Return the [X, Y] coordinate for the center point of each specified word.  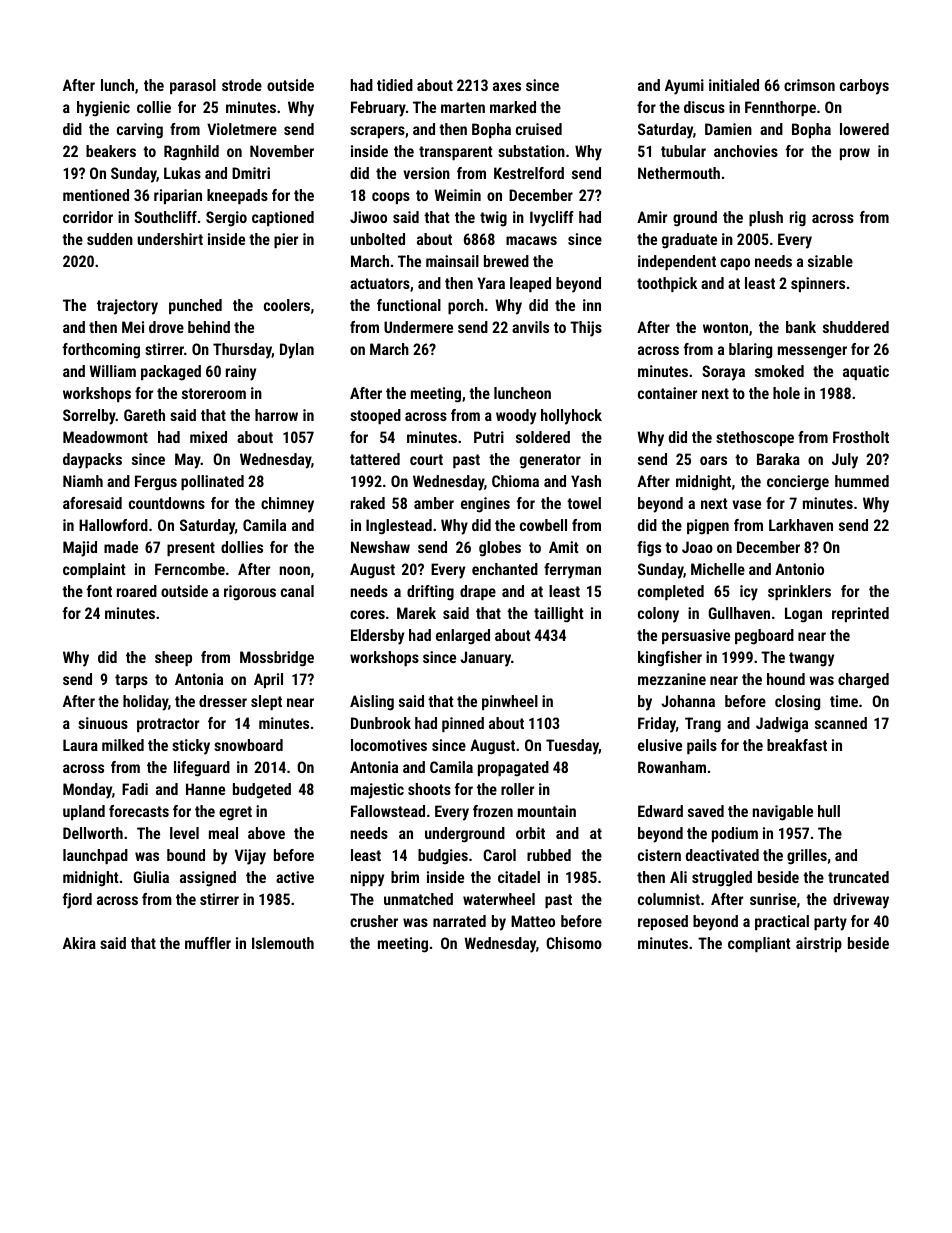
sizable [830, 261]
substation [531, 151]
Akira [79, 943]
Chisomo [574, 943]
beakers [111, 151]
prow [855, 154]
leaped [530, 284]
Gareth [144, 415]
